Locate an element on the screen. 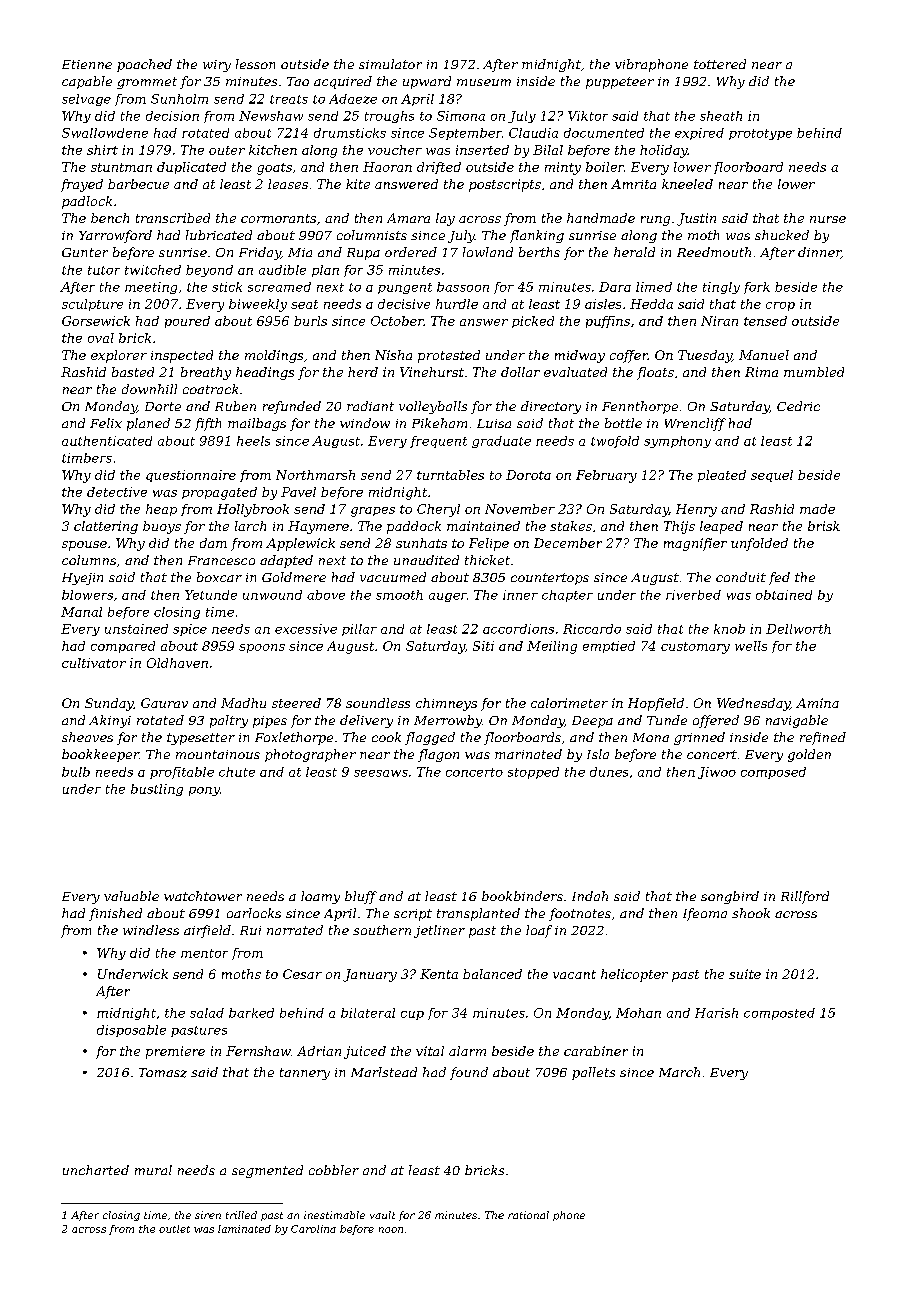 The height and width of the screenshot is (1316, 908). Pavel is located at coordinates (298, 492).
